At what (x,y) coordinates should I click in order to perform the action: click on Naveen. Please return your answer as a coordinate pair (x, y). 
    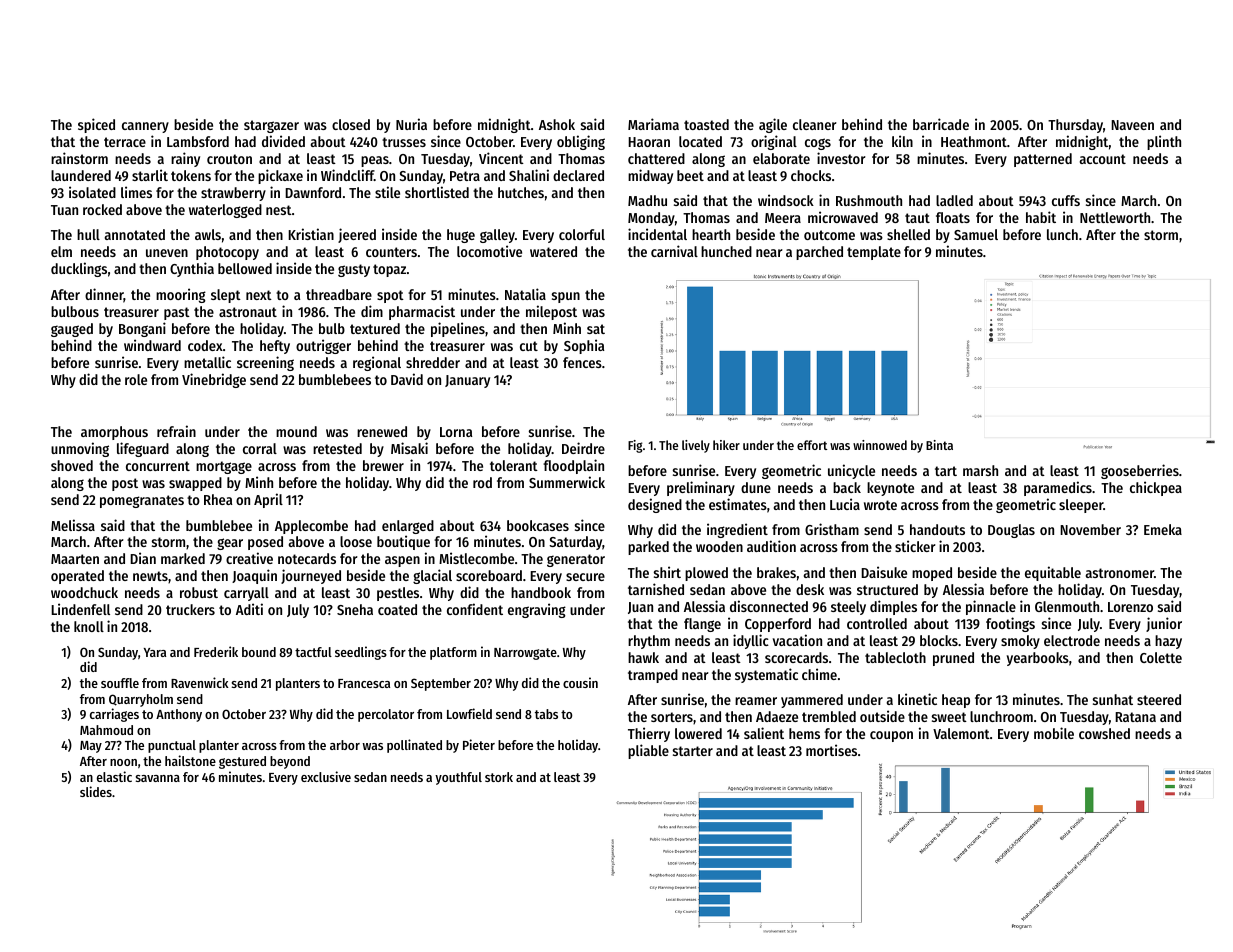
    Looking at the image, I should click on (1132, 125).
